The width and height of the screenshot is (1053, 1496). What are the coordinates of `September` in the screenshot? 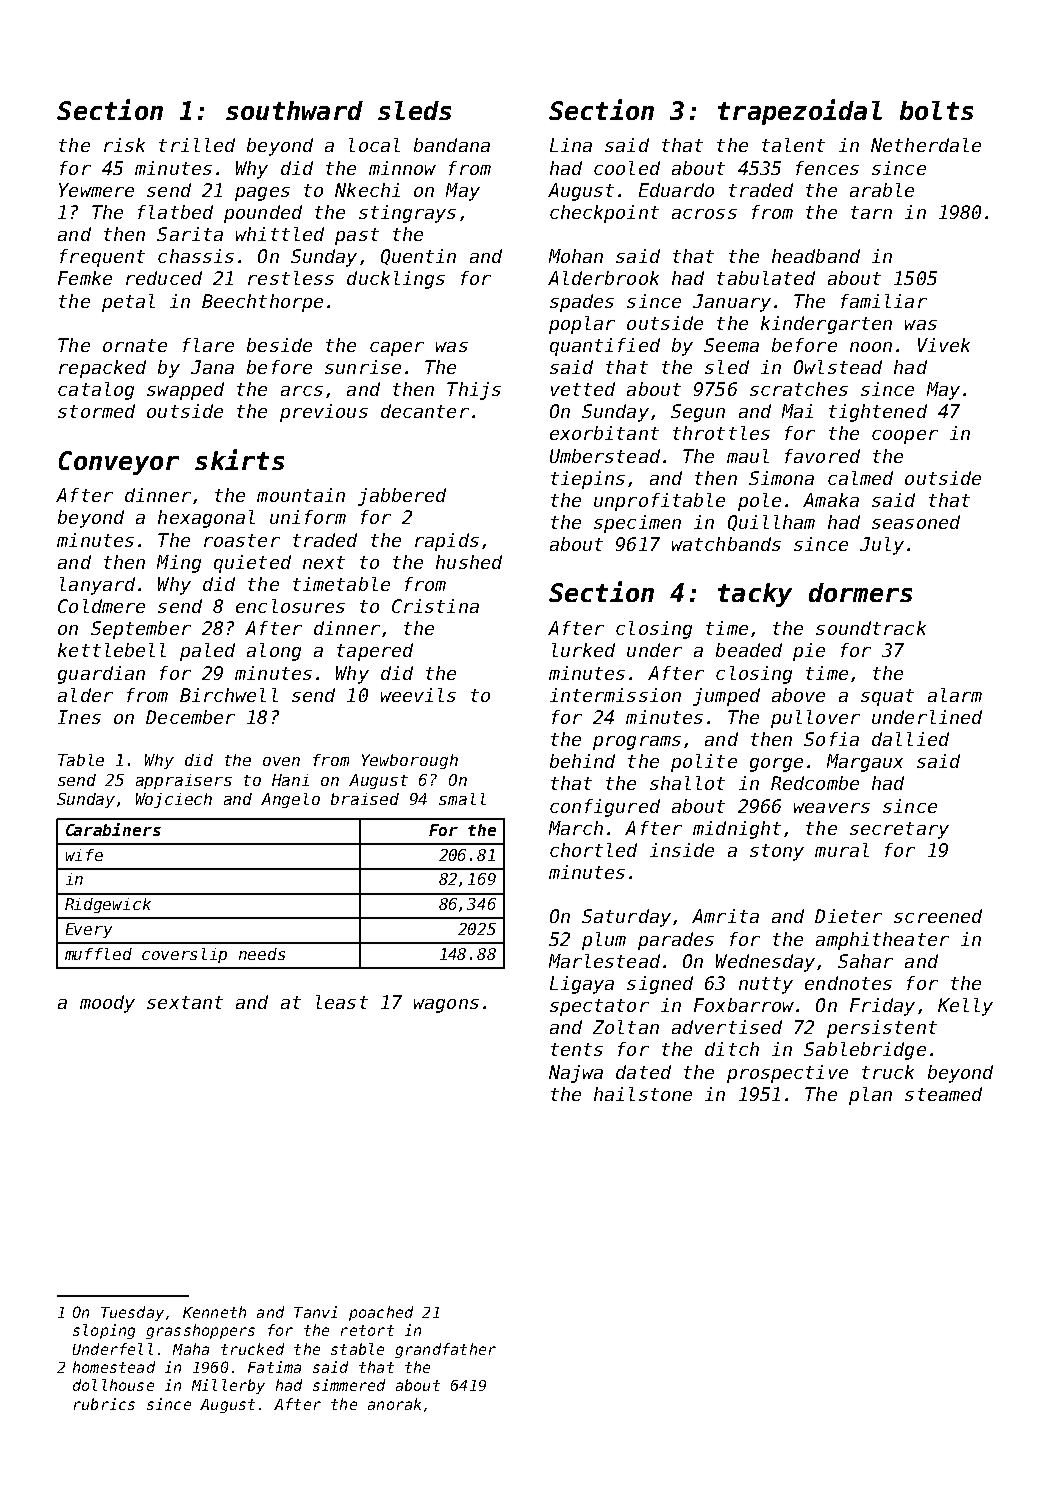 It's located at (141, 630).
